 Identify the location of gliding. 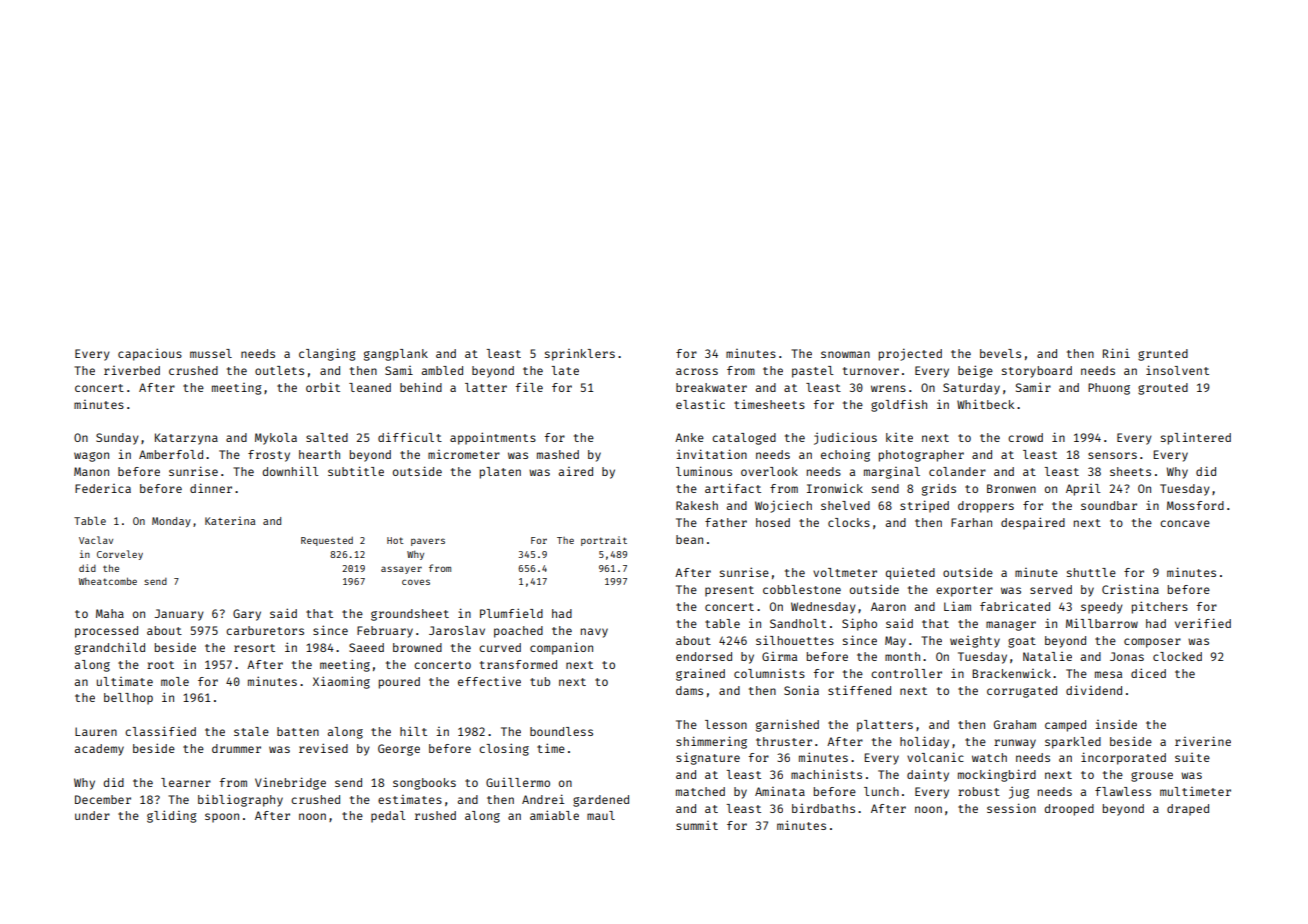
(172, 816).
